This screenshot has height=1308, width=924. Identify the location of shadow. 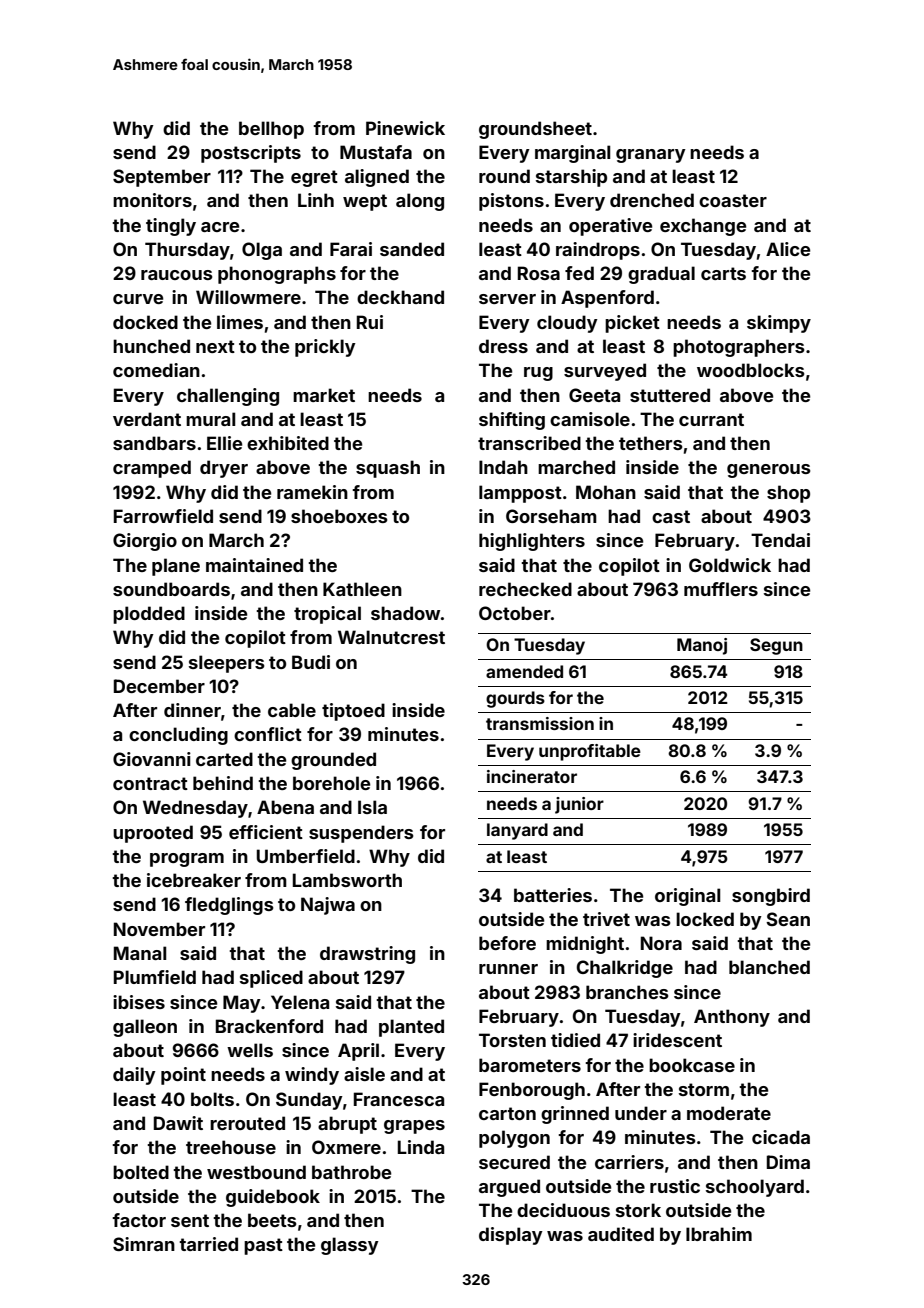
(405, 613).
